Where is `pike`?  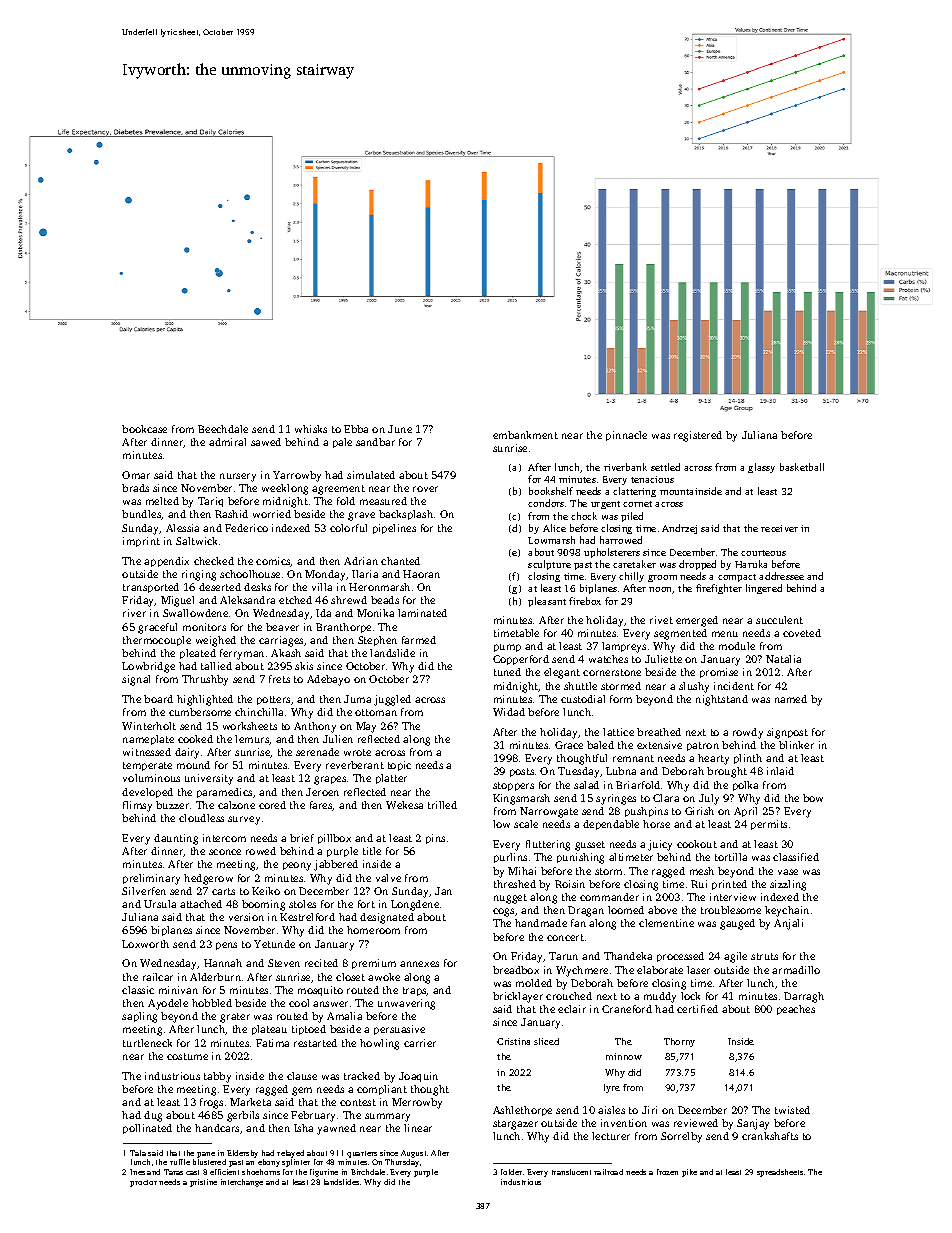 pike is located at coordinates (689, 1173).
